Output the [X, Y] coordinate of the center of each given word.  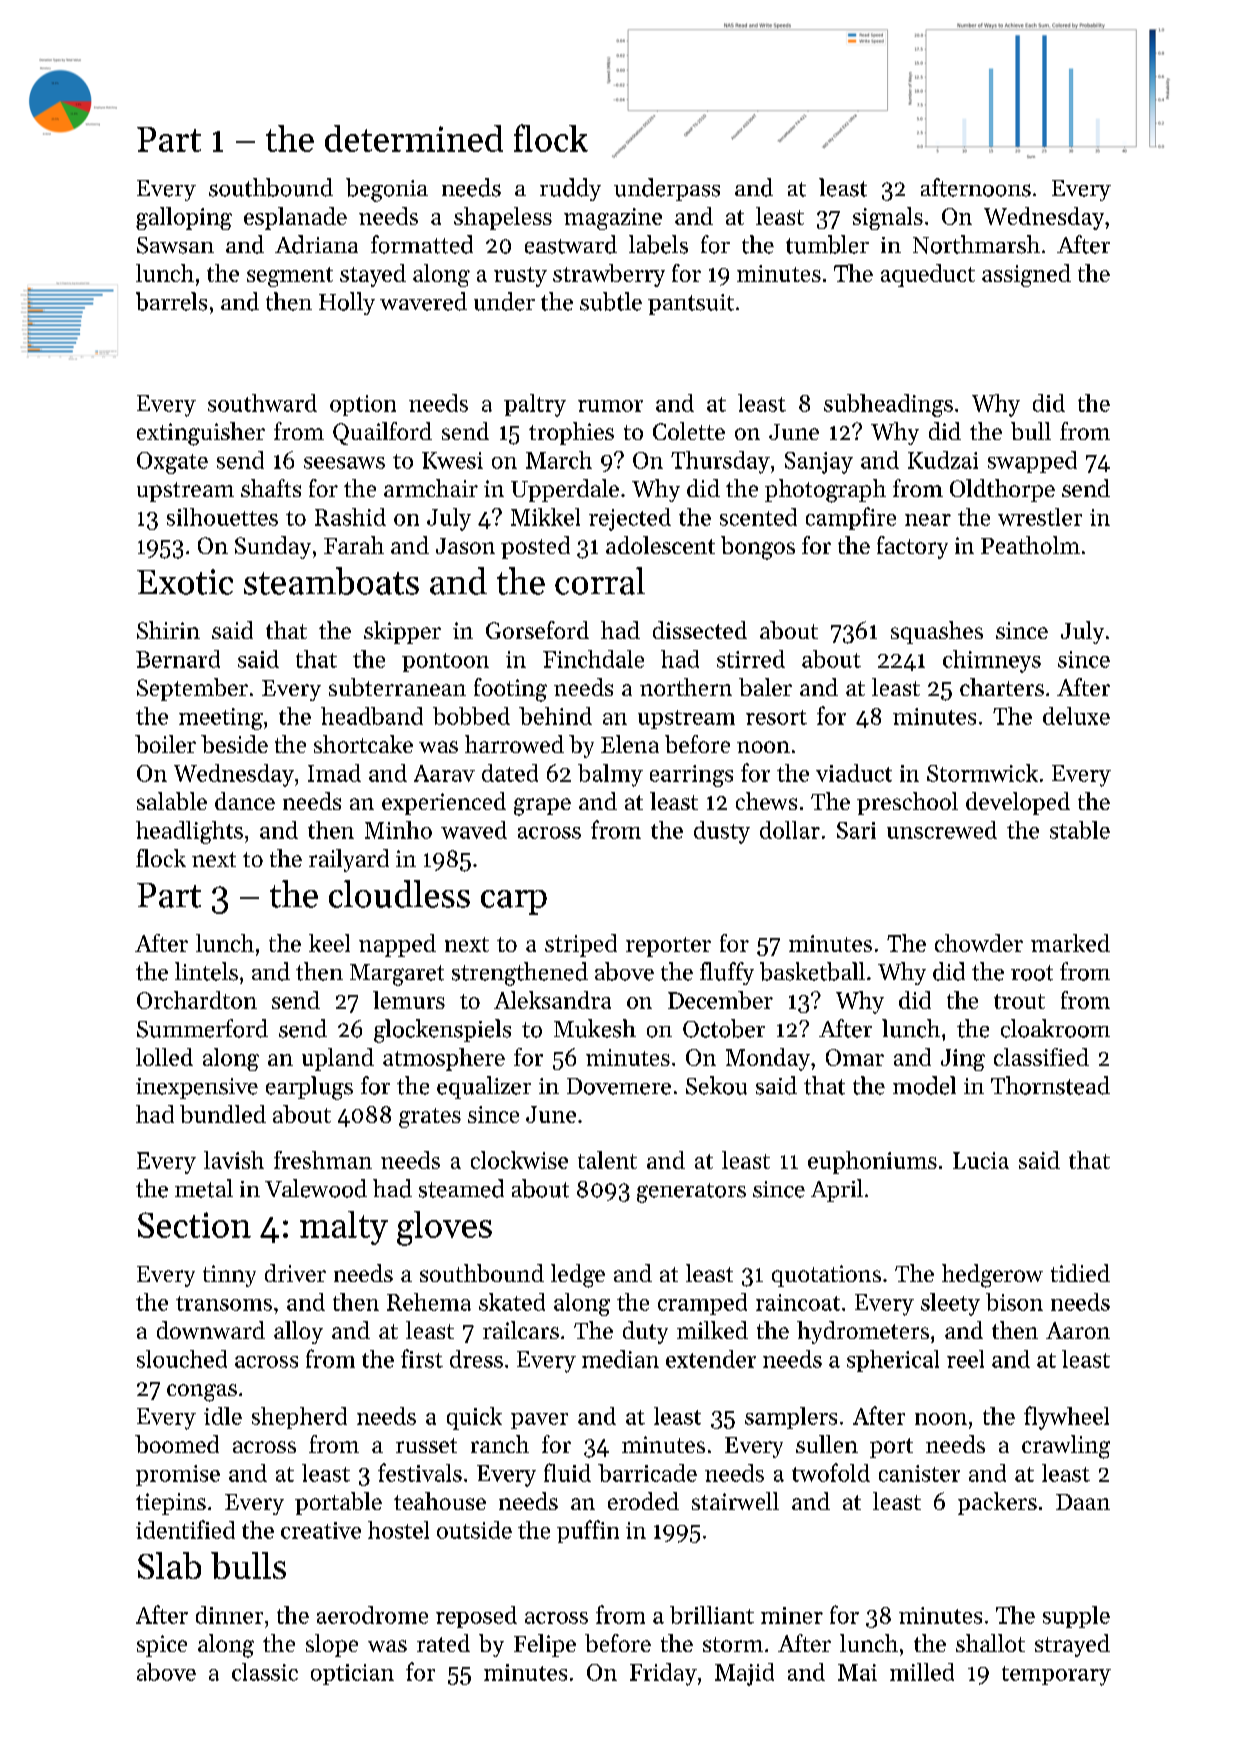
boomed [177, 1444]
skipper [402, 632]
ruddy [570, 189]
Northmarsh [976, 244]
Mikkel [545, 517]
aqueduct [928, 275]
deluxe [1076, 716]
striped [581, 945]
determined [414, 138]
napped [397, 945]
